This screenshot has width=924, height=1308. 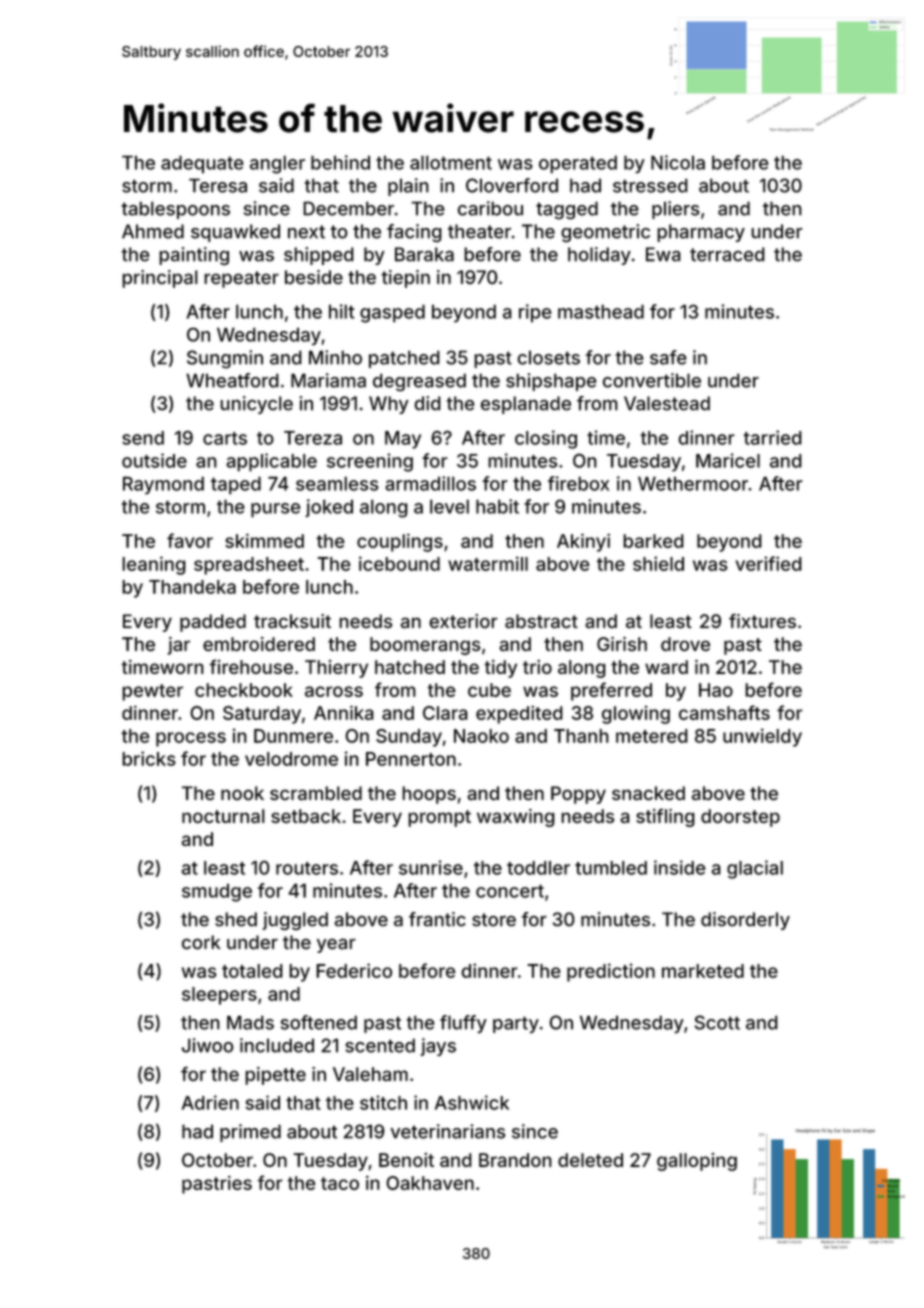 What do you see at coordinates (340, 162) in the screenshot?
I see `behind` at bounding box center [340, 162].
